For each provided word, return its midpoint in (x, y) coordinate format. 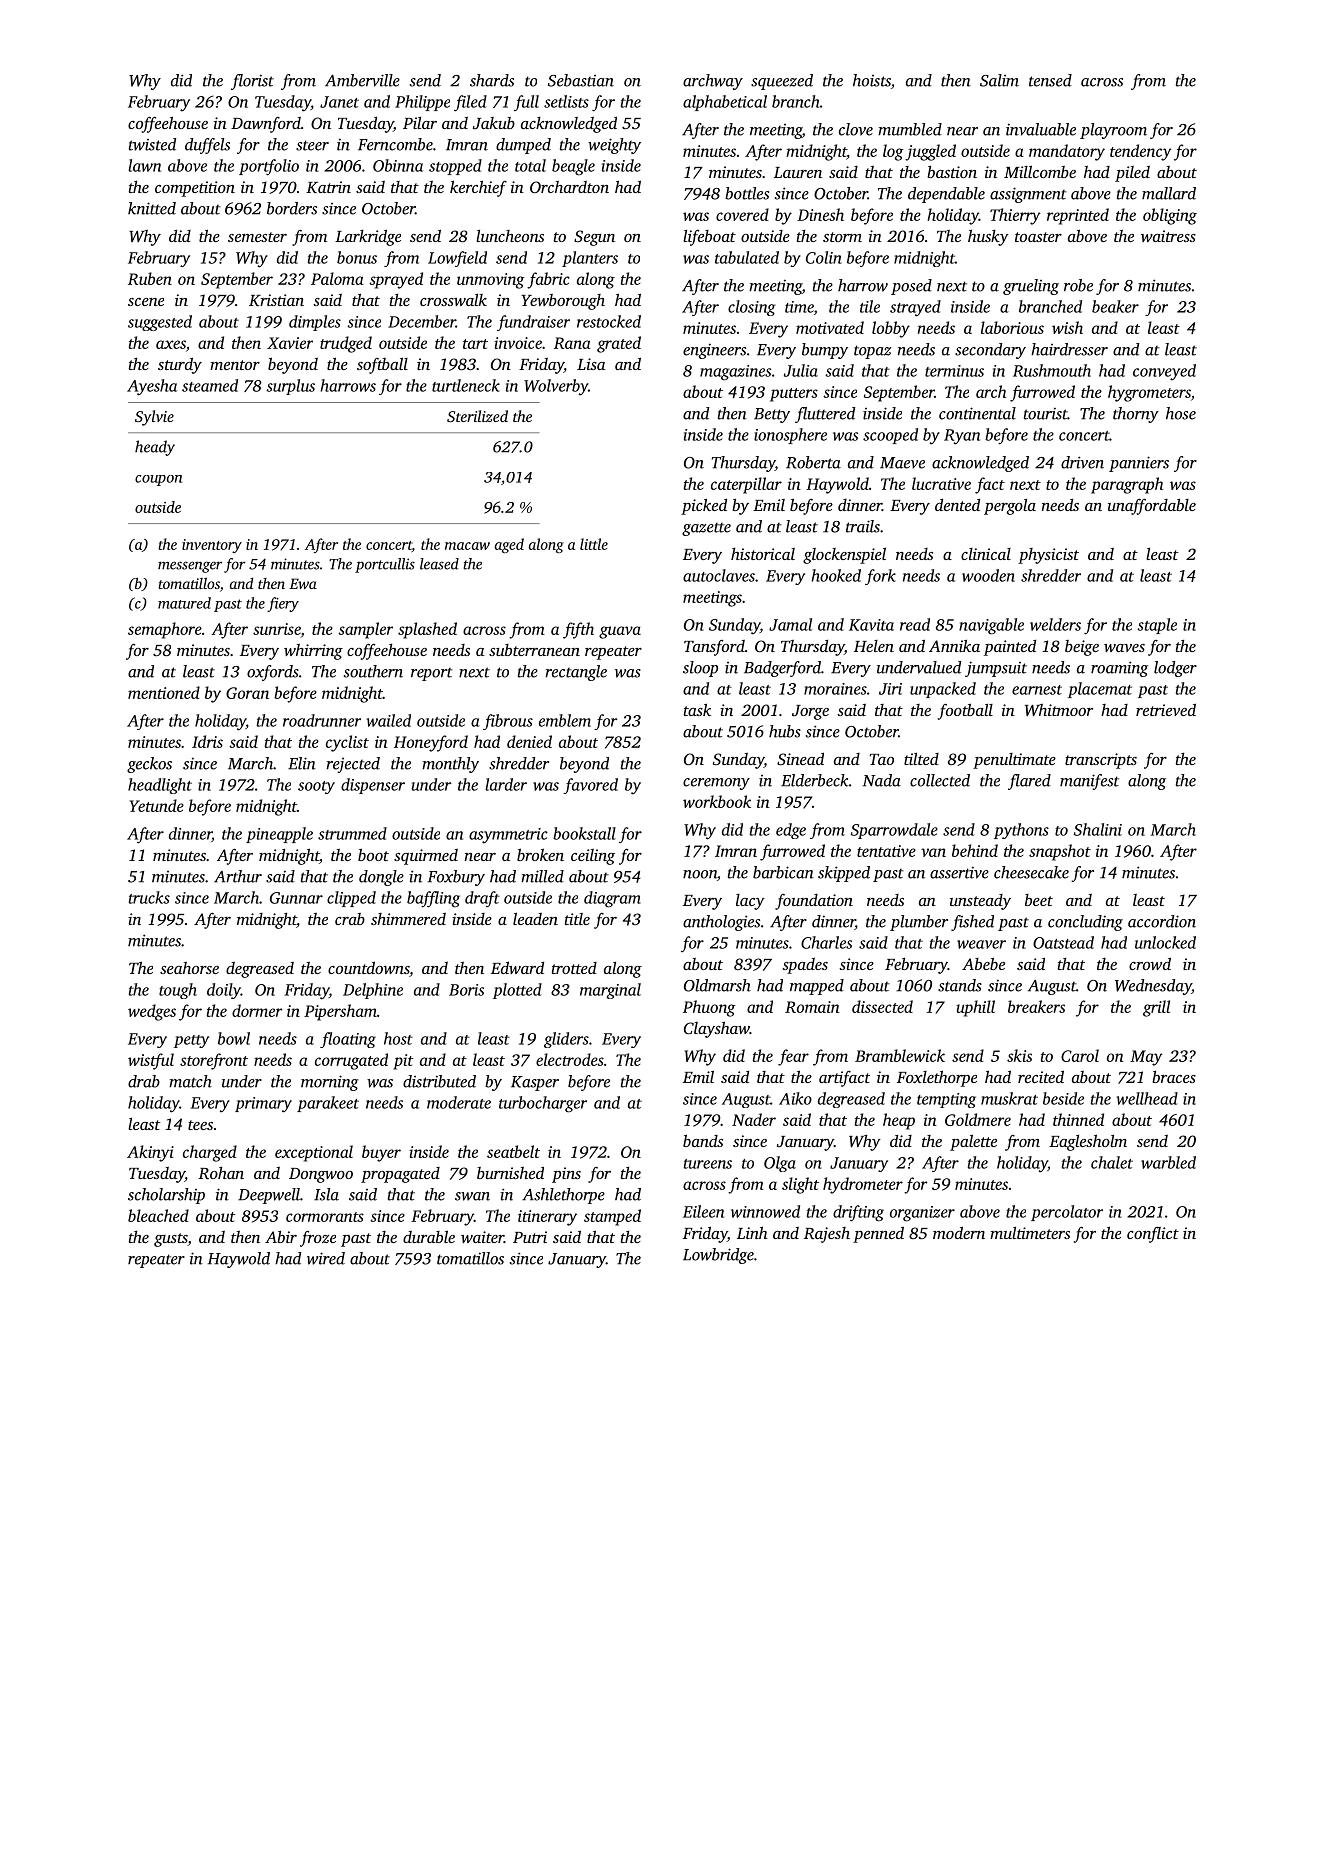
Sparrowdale (894, 831)
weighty (614, 146)
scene (146, 302)
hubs (785, 731)
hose (1181, 413)
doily (224, 991)
